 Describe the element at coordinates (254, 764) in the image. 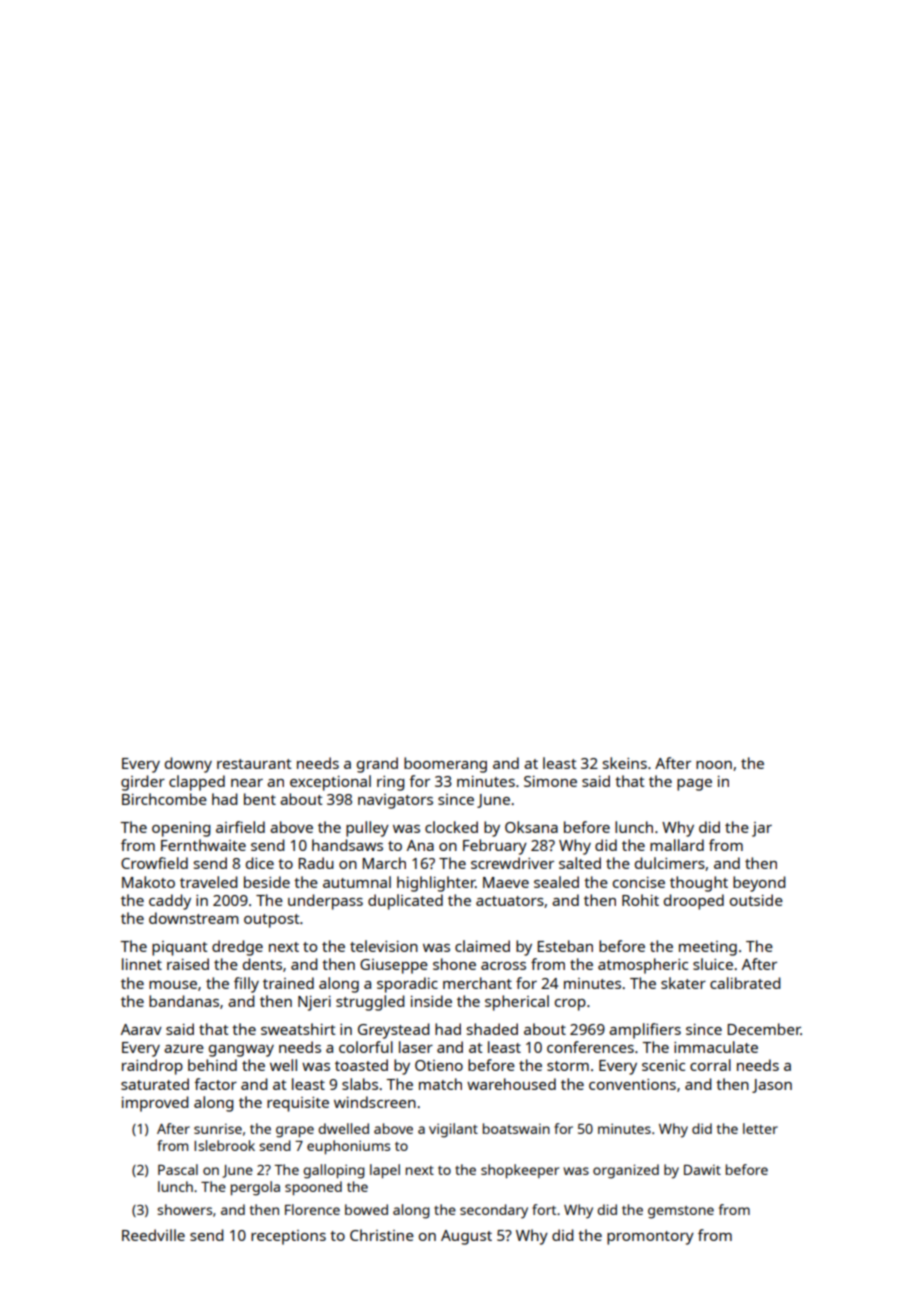

I see `restaurant` at that location.
